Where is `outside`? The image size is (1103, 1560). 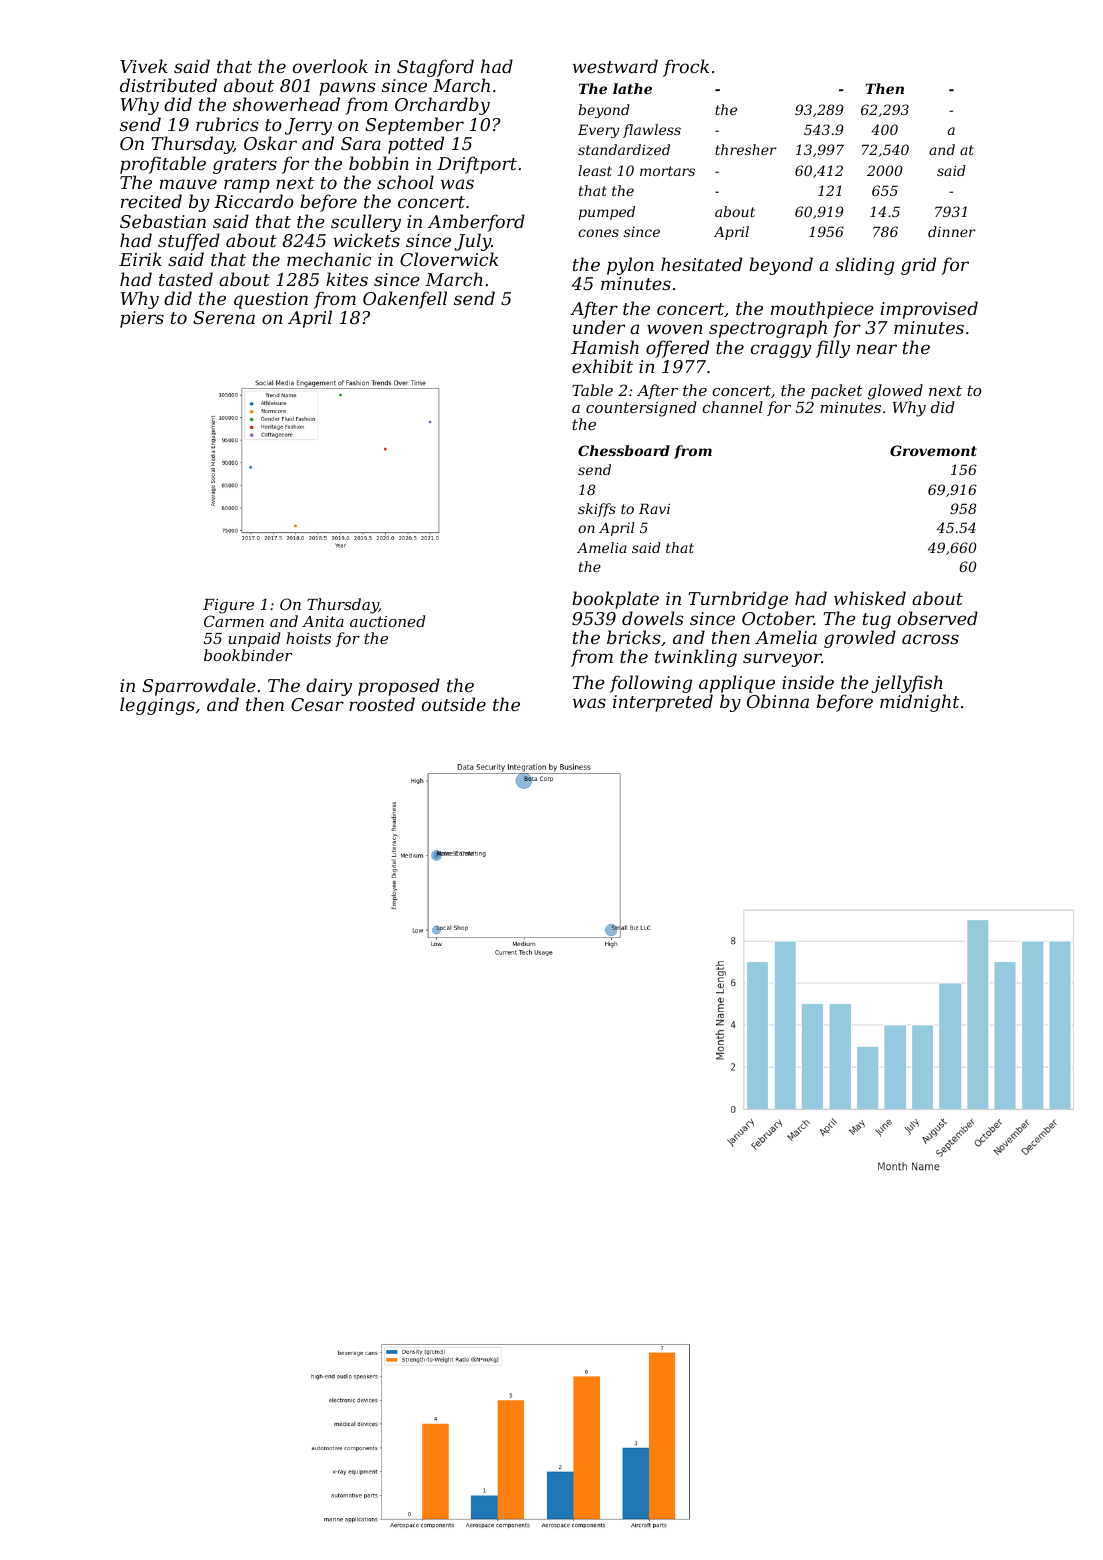 outside is located at coordinates (454, 704).
